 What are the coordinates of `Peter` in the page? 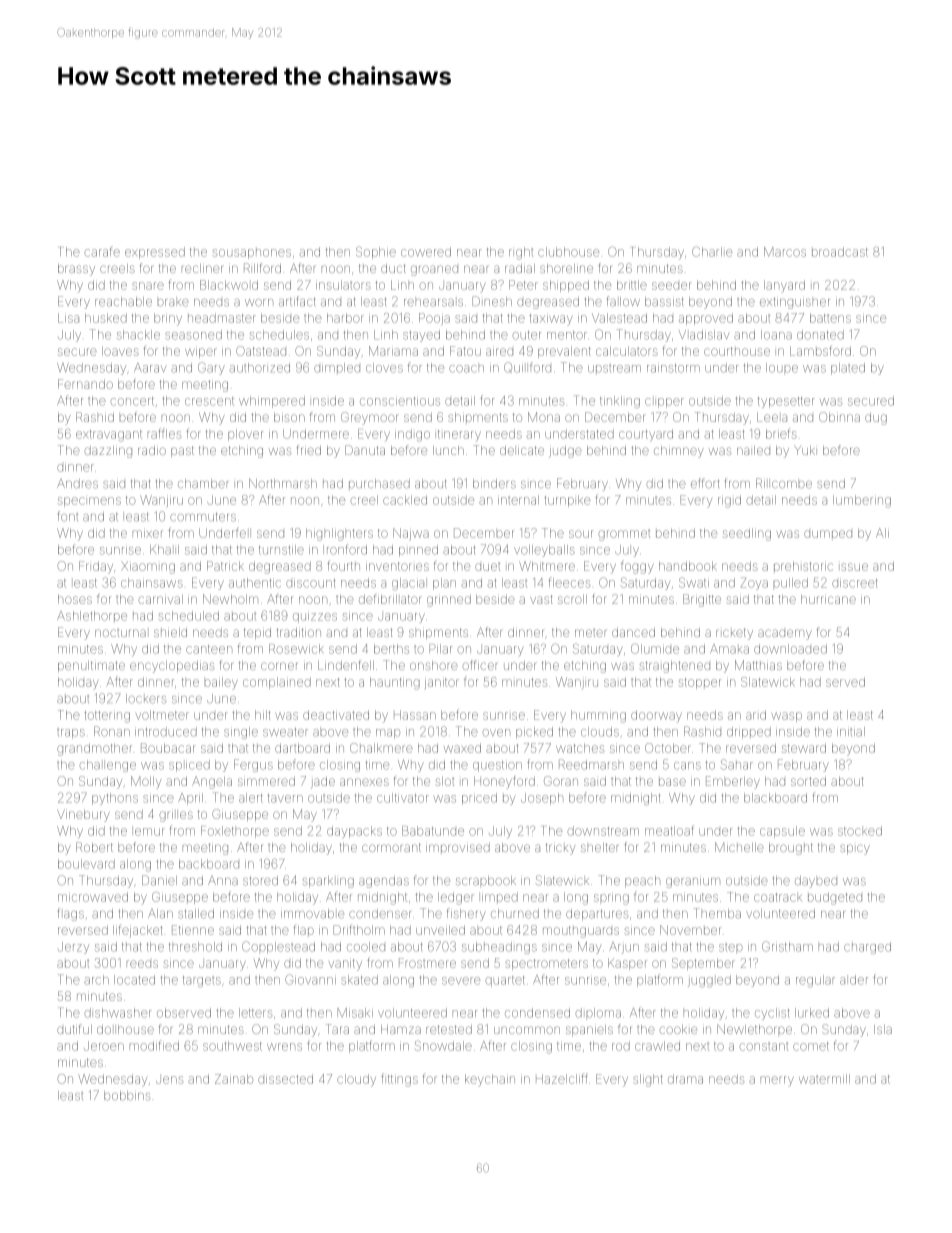 It's located at (523, 285).
